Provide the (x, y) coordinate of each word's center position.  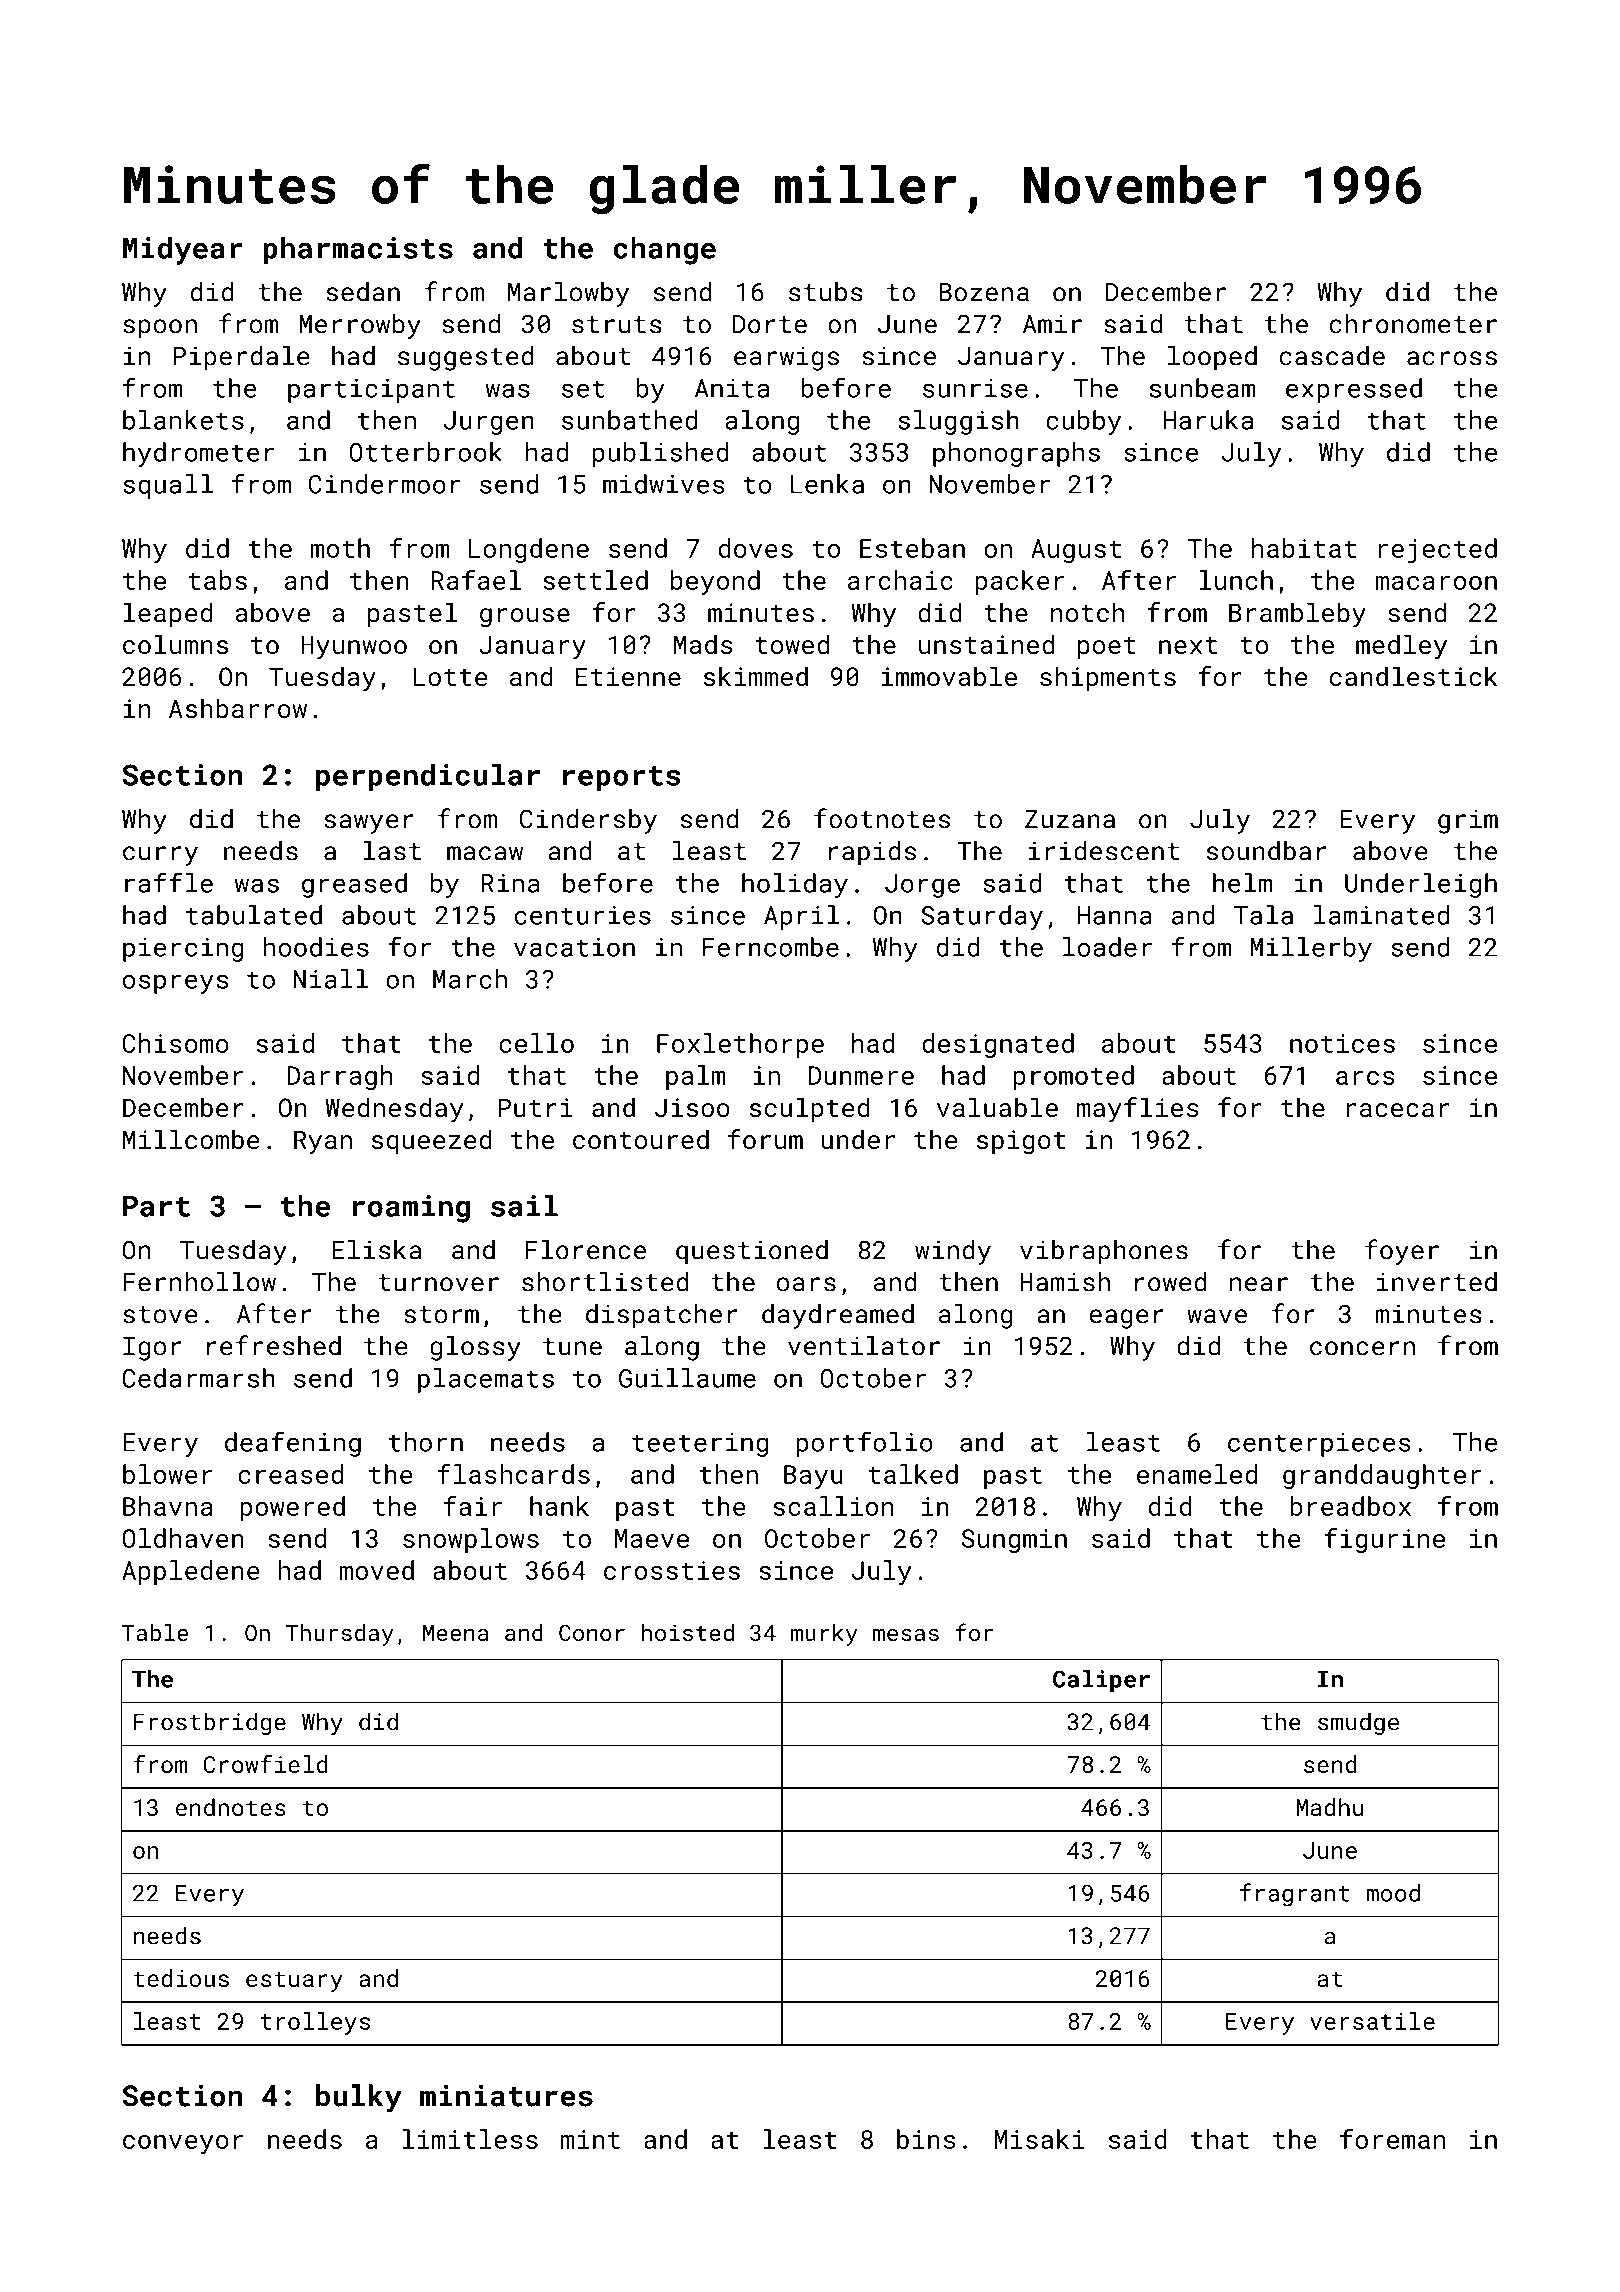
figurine (1384, 1540)
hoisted (688, 1632)
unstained (986, 644)
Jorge (922, 886)
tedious (181, 1978)
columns (175, 644)
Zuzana (1070, 819)
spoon (160, 329)
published (661, 454)
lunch (1236, 580)
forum (765, 1139)
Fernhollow (199, 1282)
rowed (1171, 1282)
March (470, 979)
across (1452, 358)
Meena (455, 1633)
